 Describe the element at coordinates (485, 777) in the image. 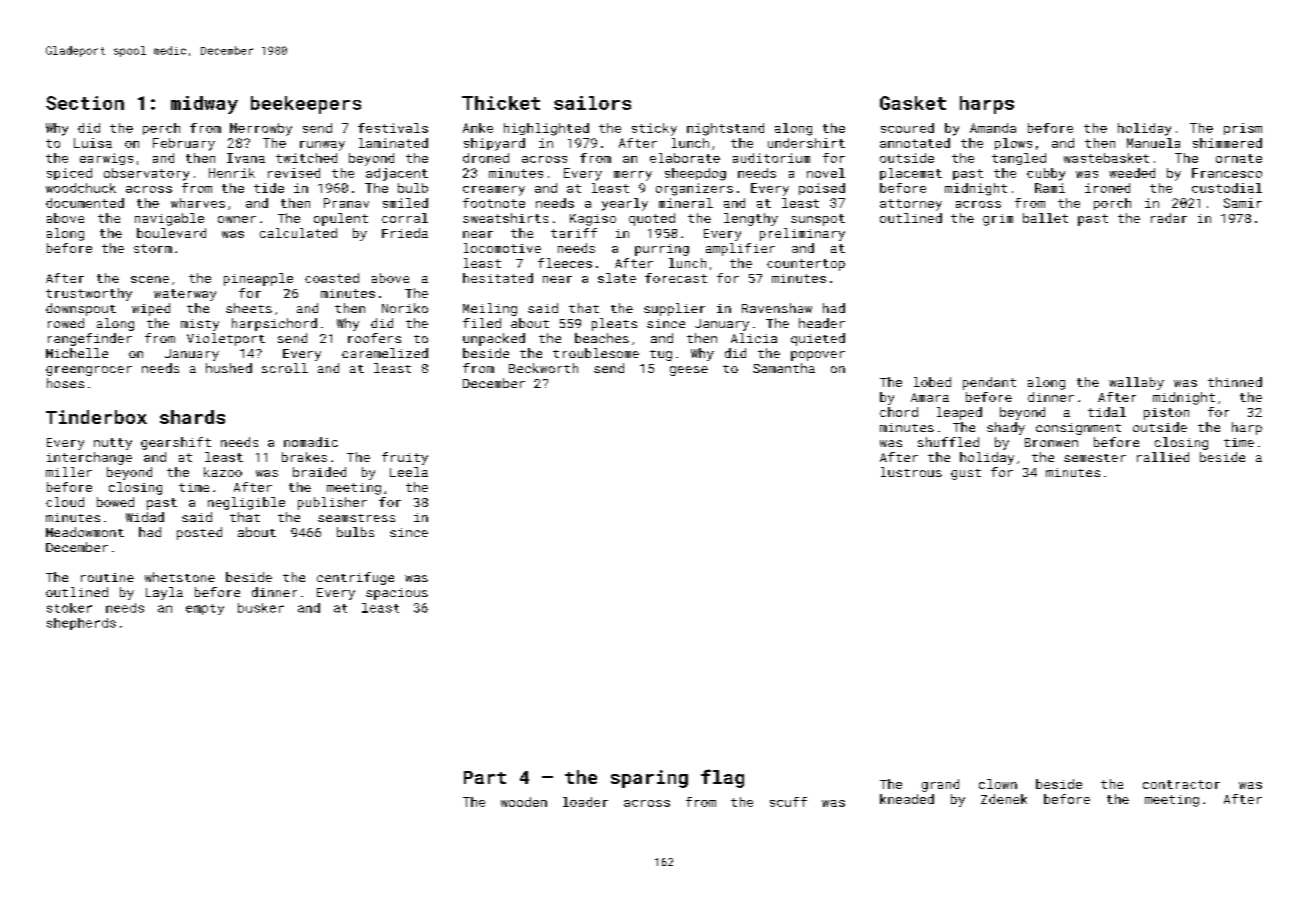

I see `Part` at that location.
